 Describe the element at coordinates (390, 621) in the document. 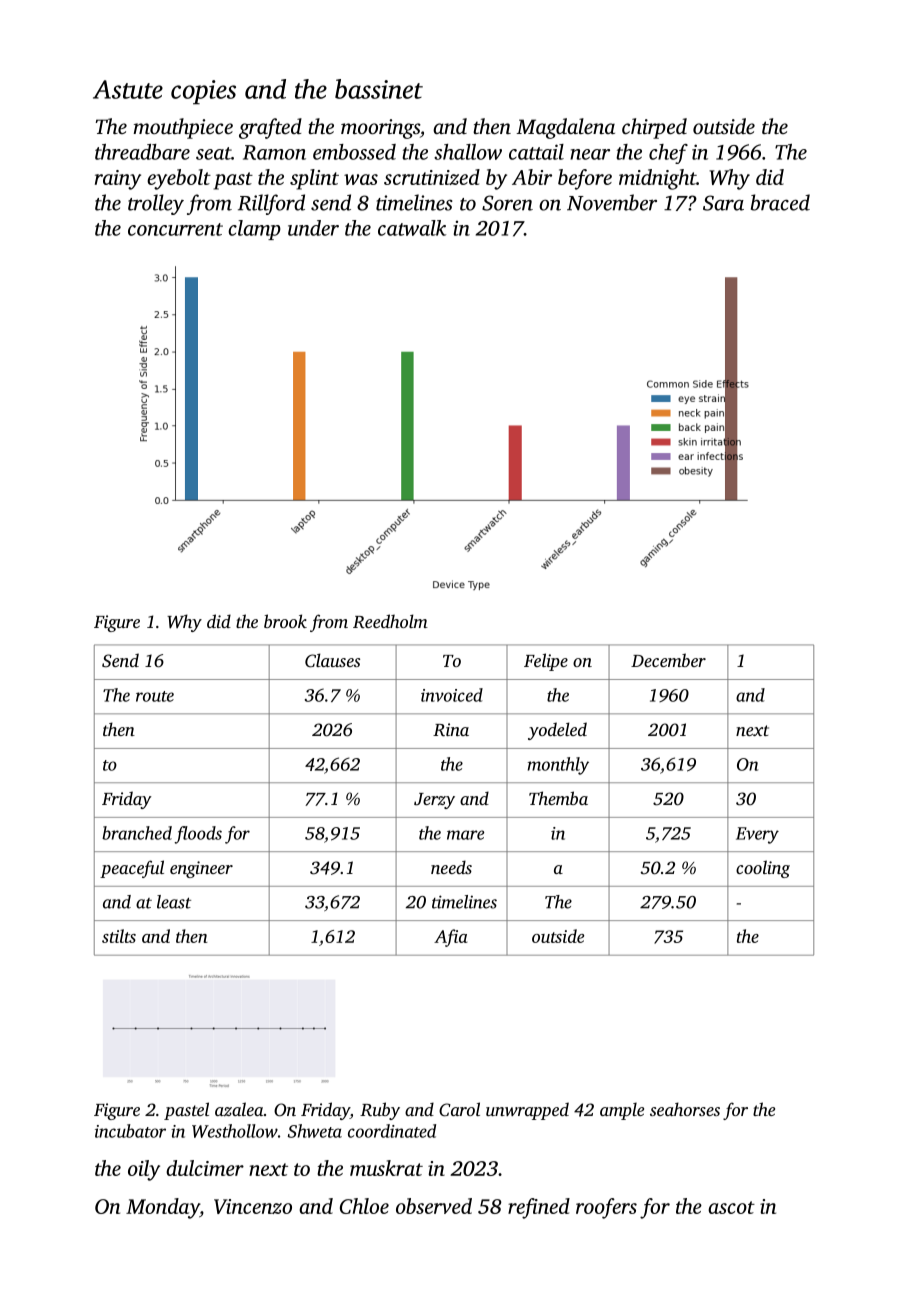

I see `Reedholm` at that location.
